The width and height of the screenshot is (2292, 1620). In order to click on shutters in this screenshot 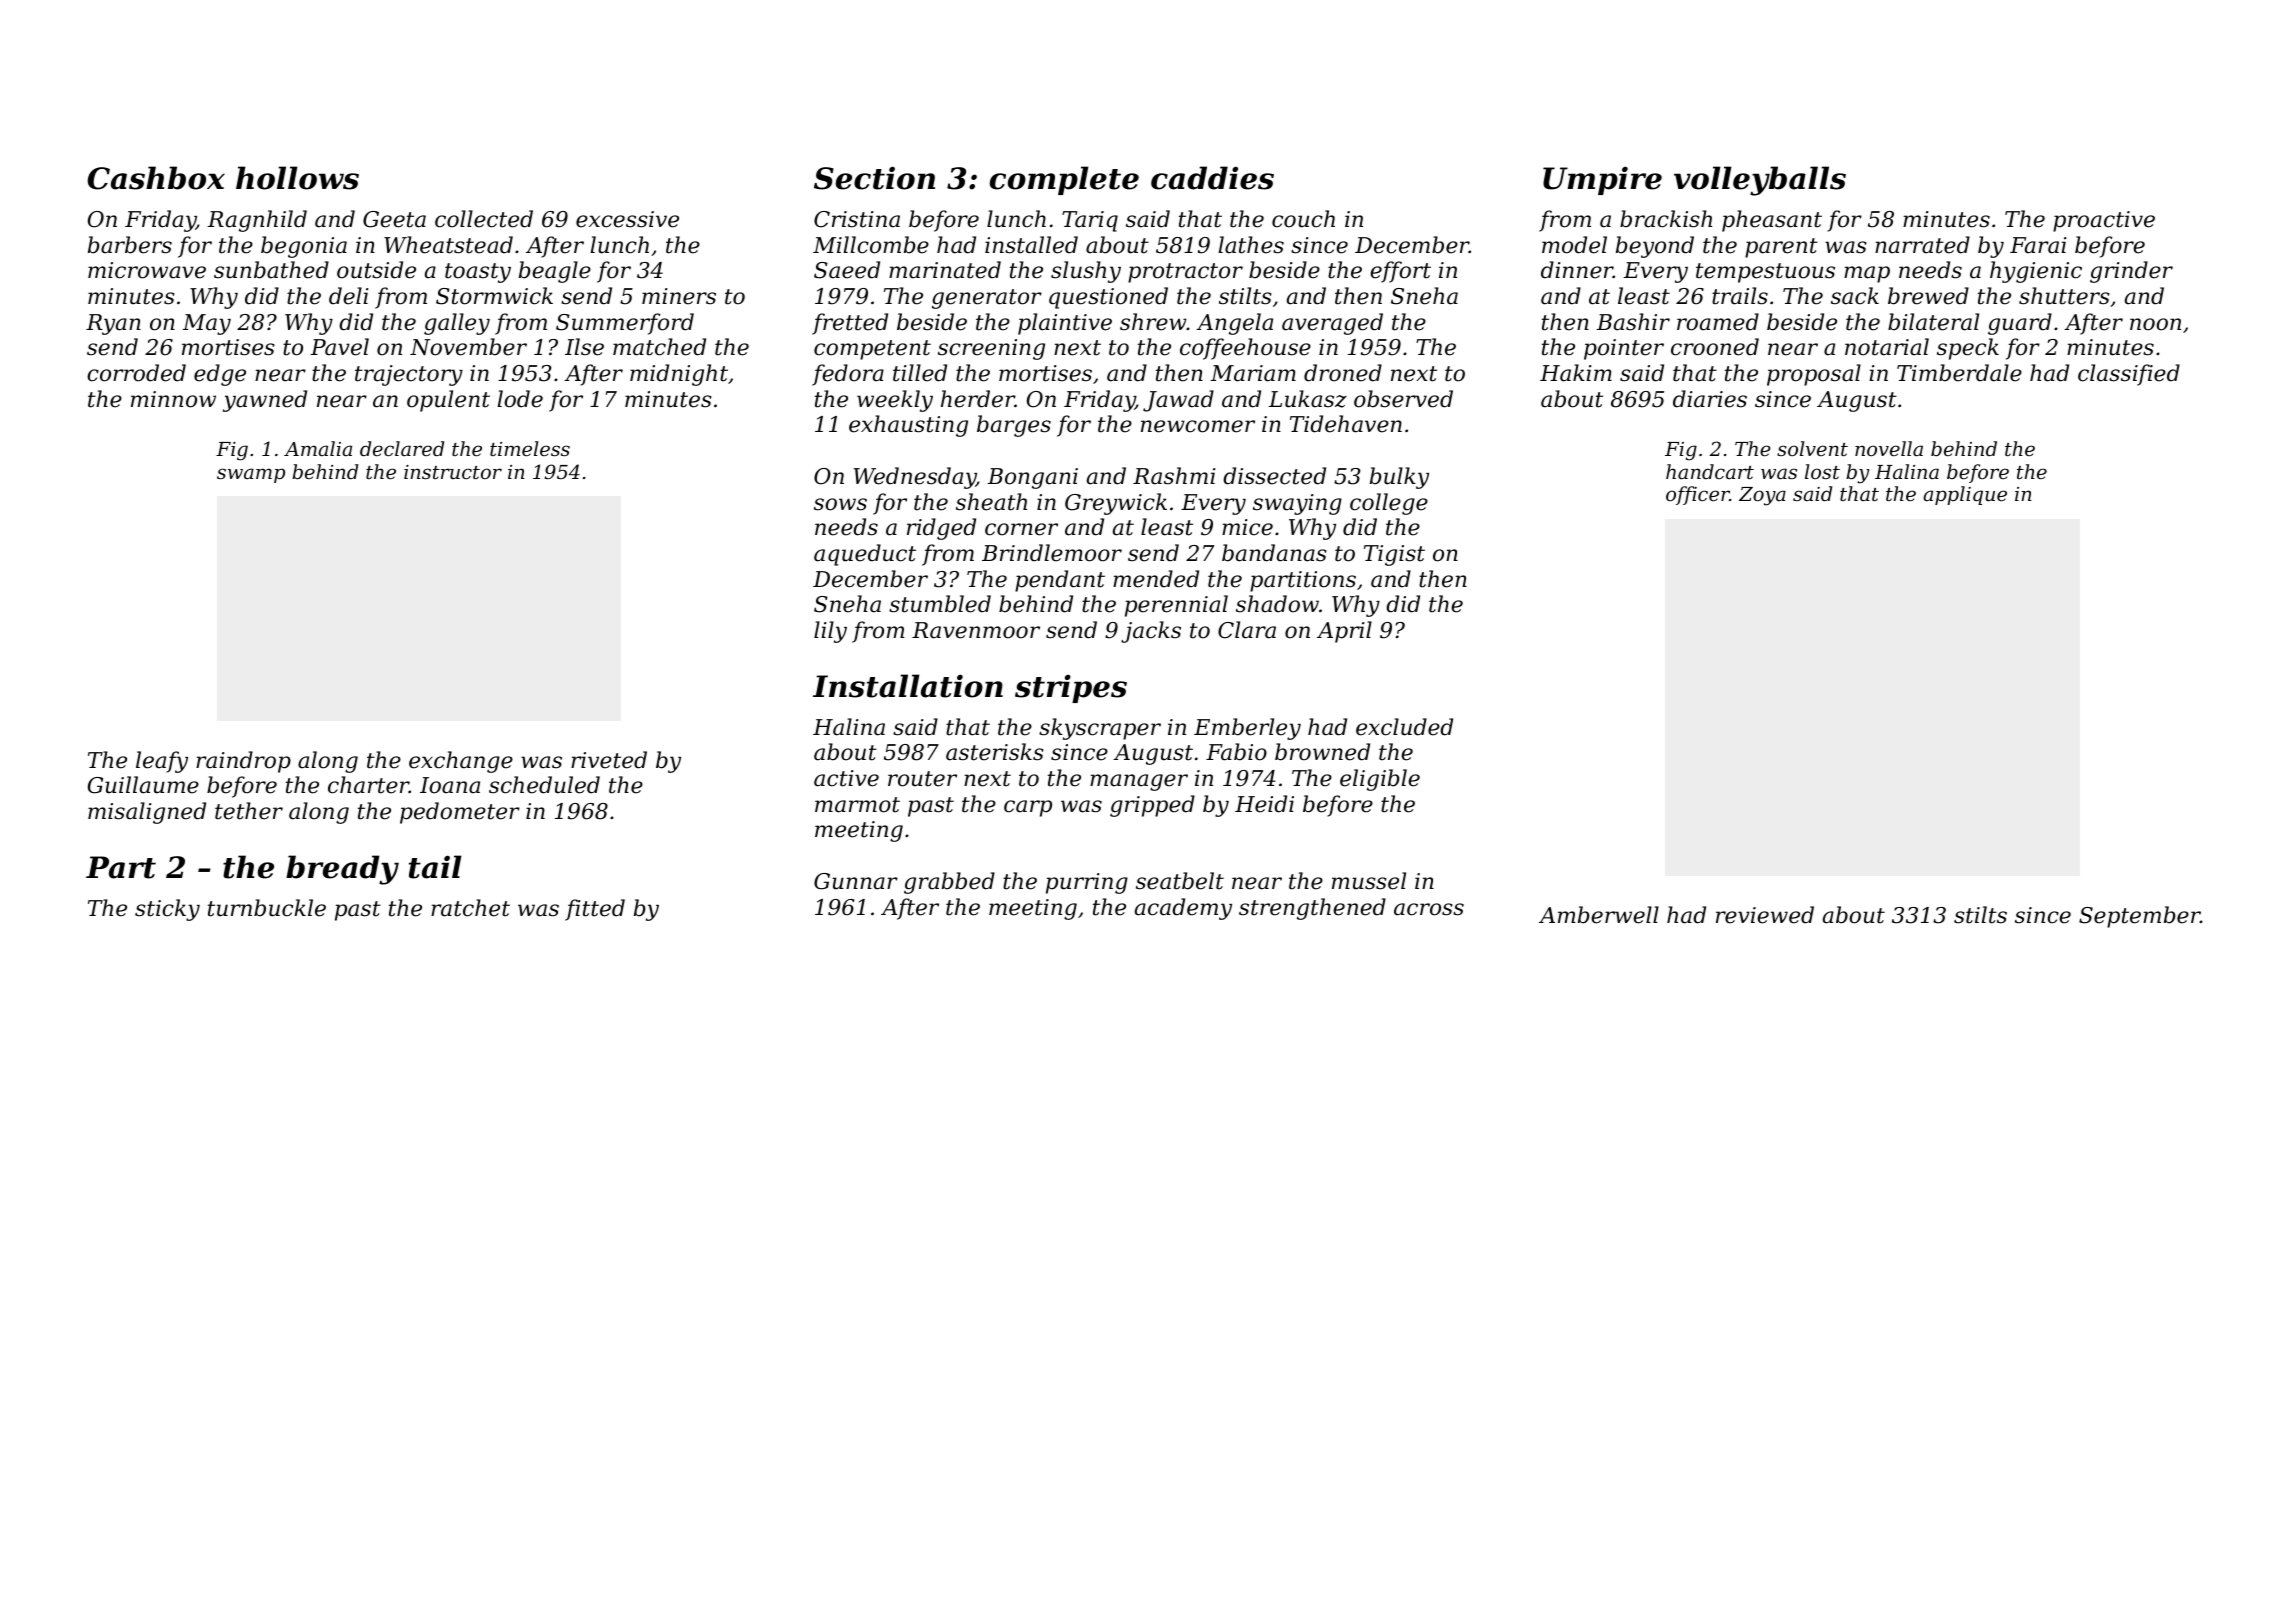, I will do `click(2064, 296)`.
